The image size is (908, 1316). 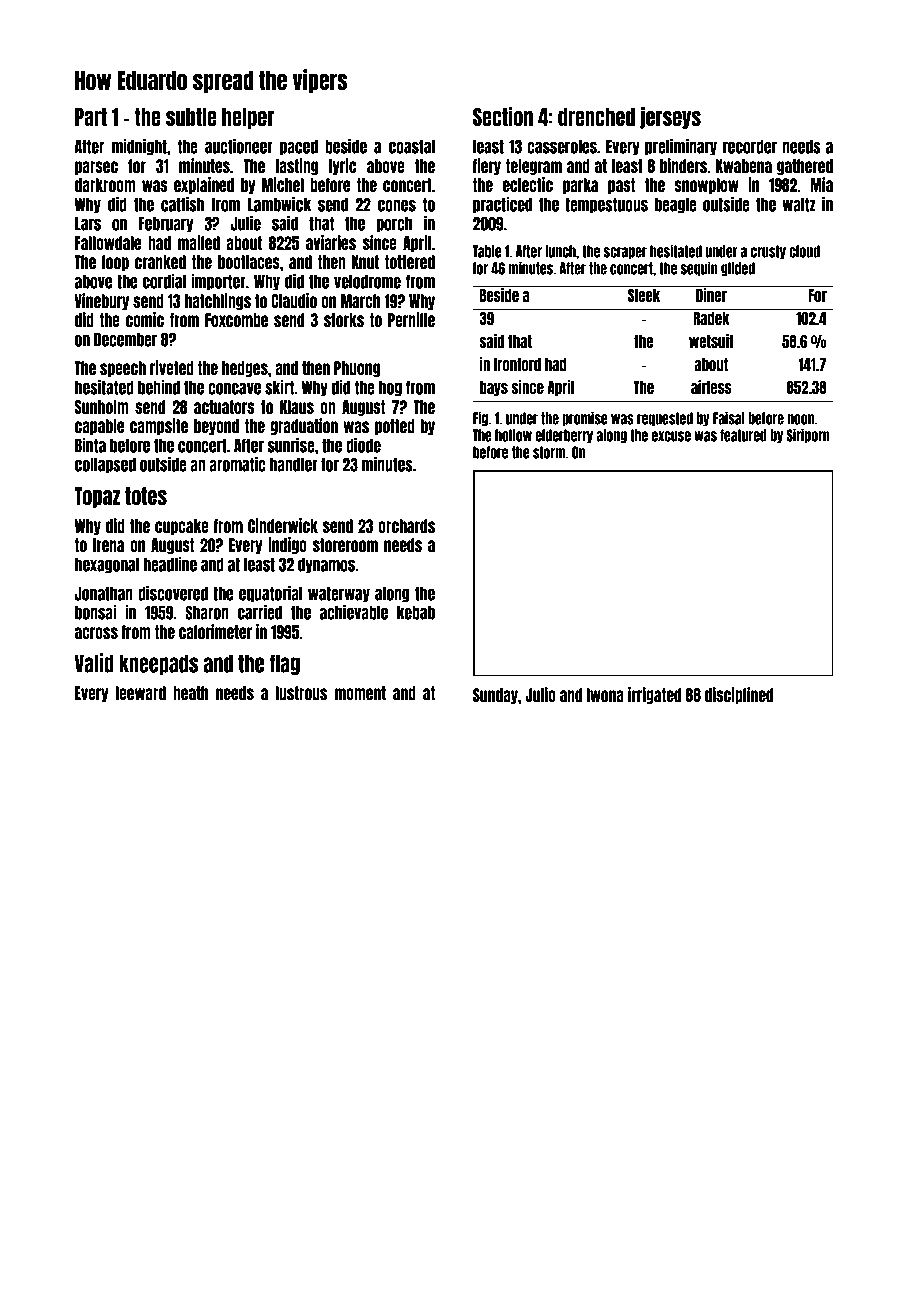 I want to click on lunch, so click(x=560, y=251).
